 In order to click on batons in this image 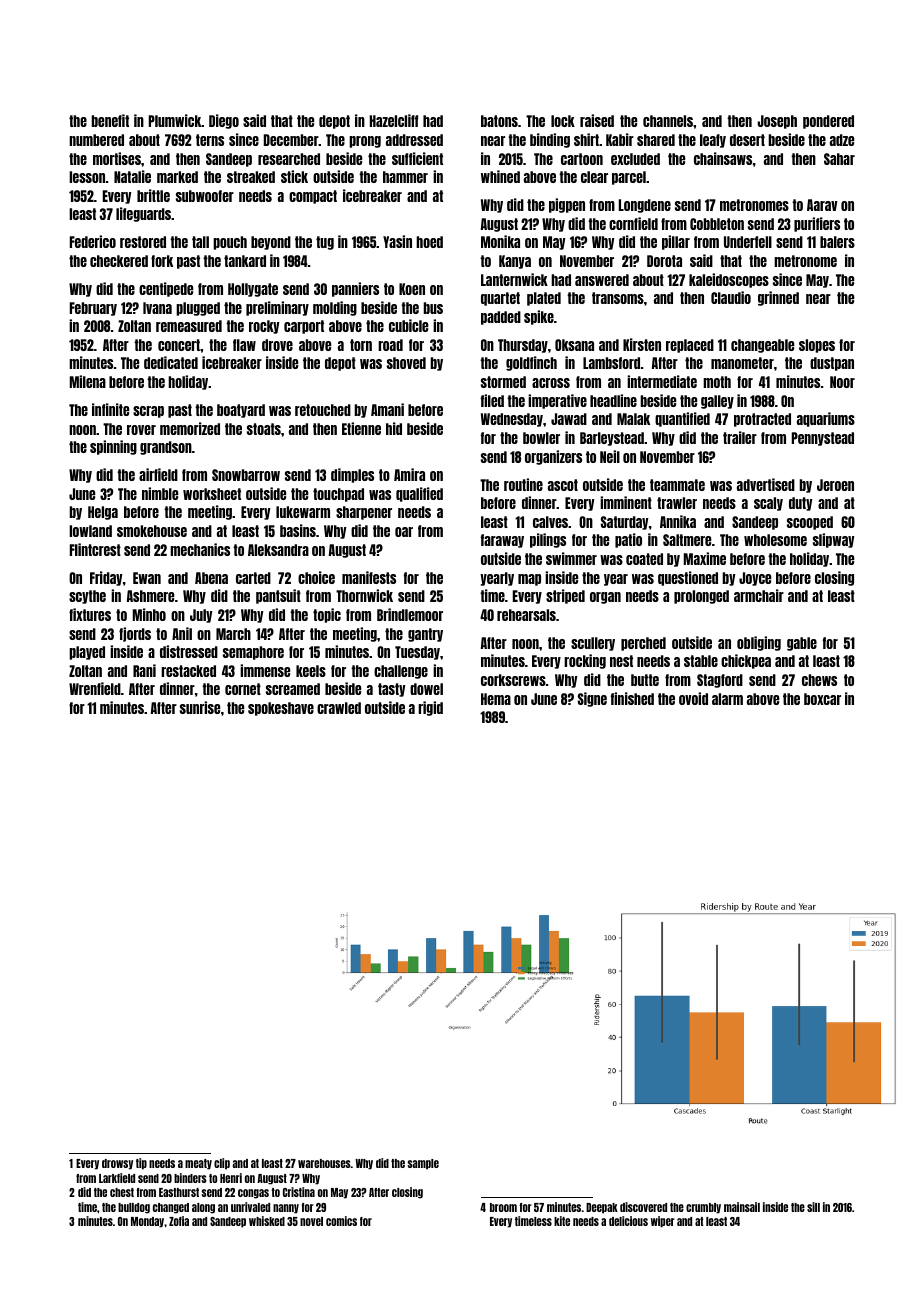, I will do `click(499, 121)`.
